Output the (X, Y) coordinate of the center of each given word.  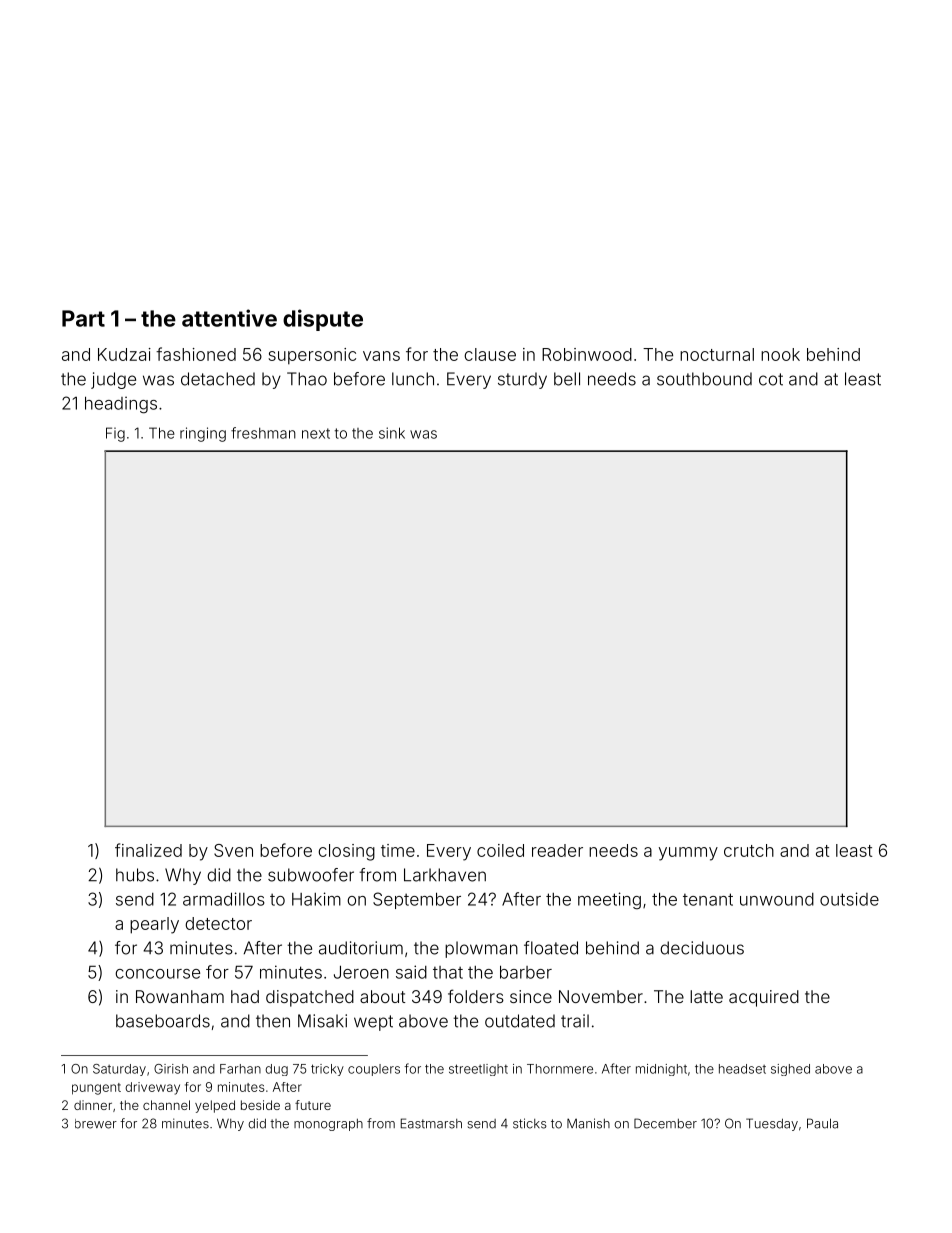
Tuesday (772, 1124)
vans (381, 356)
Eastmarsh (431, 1123)
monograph (328, 1125)
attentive (229, 318)
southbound (704, 379)
